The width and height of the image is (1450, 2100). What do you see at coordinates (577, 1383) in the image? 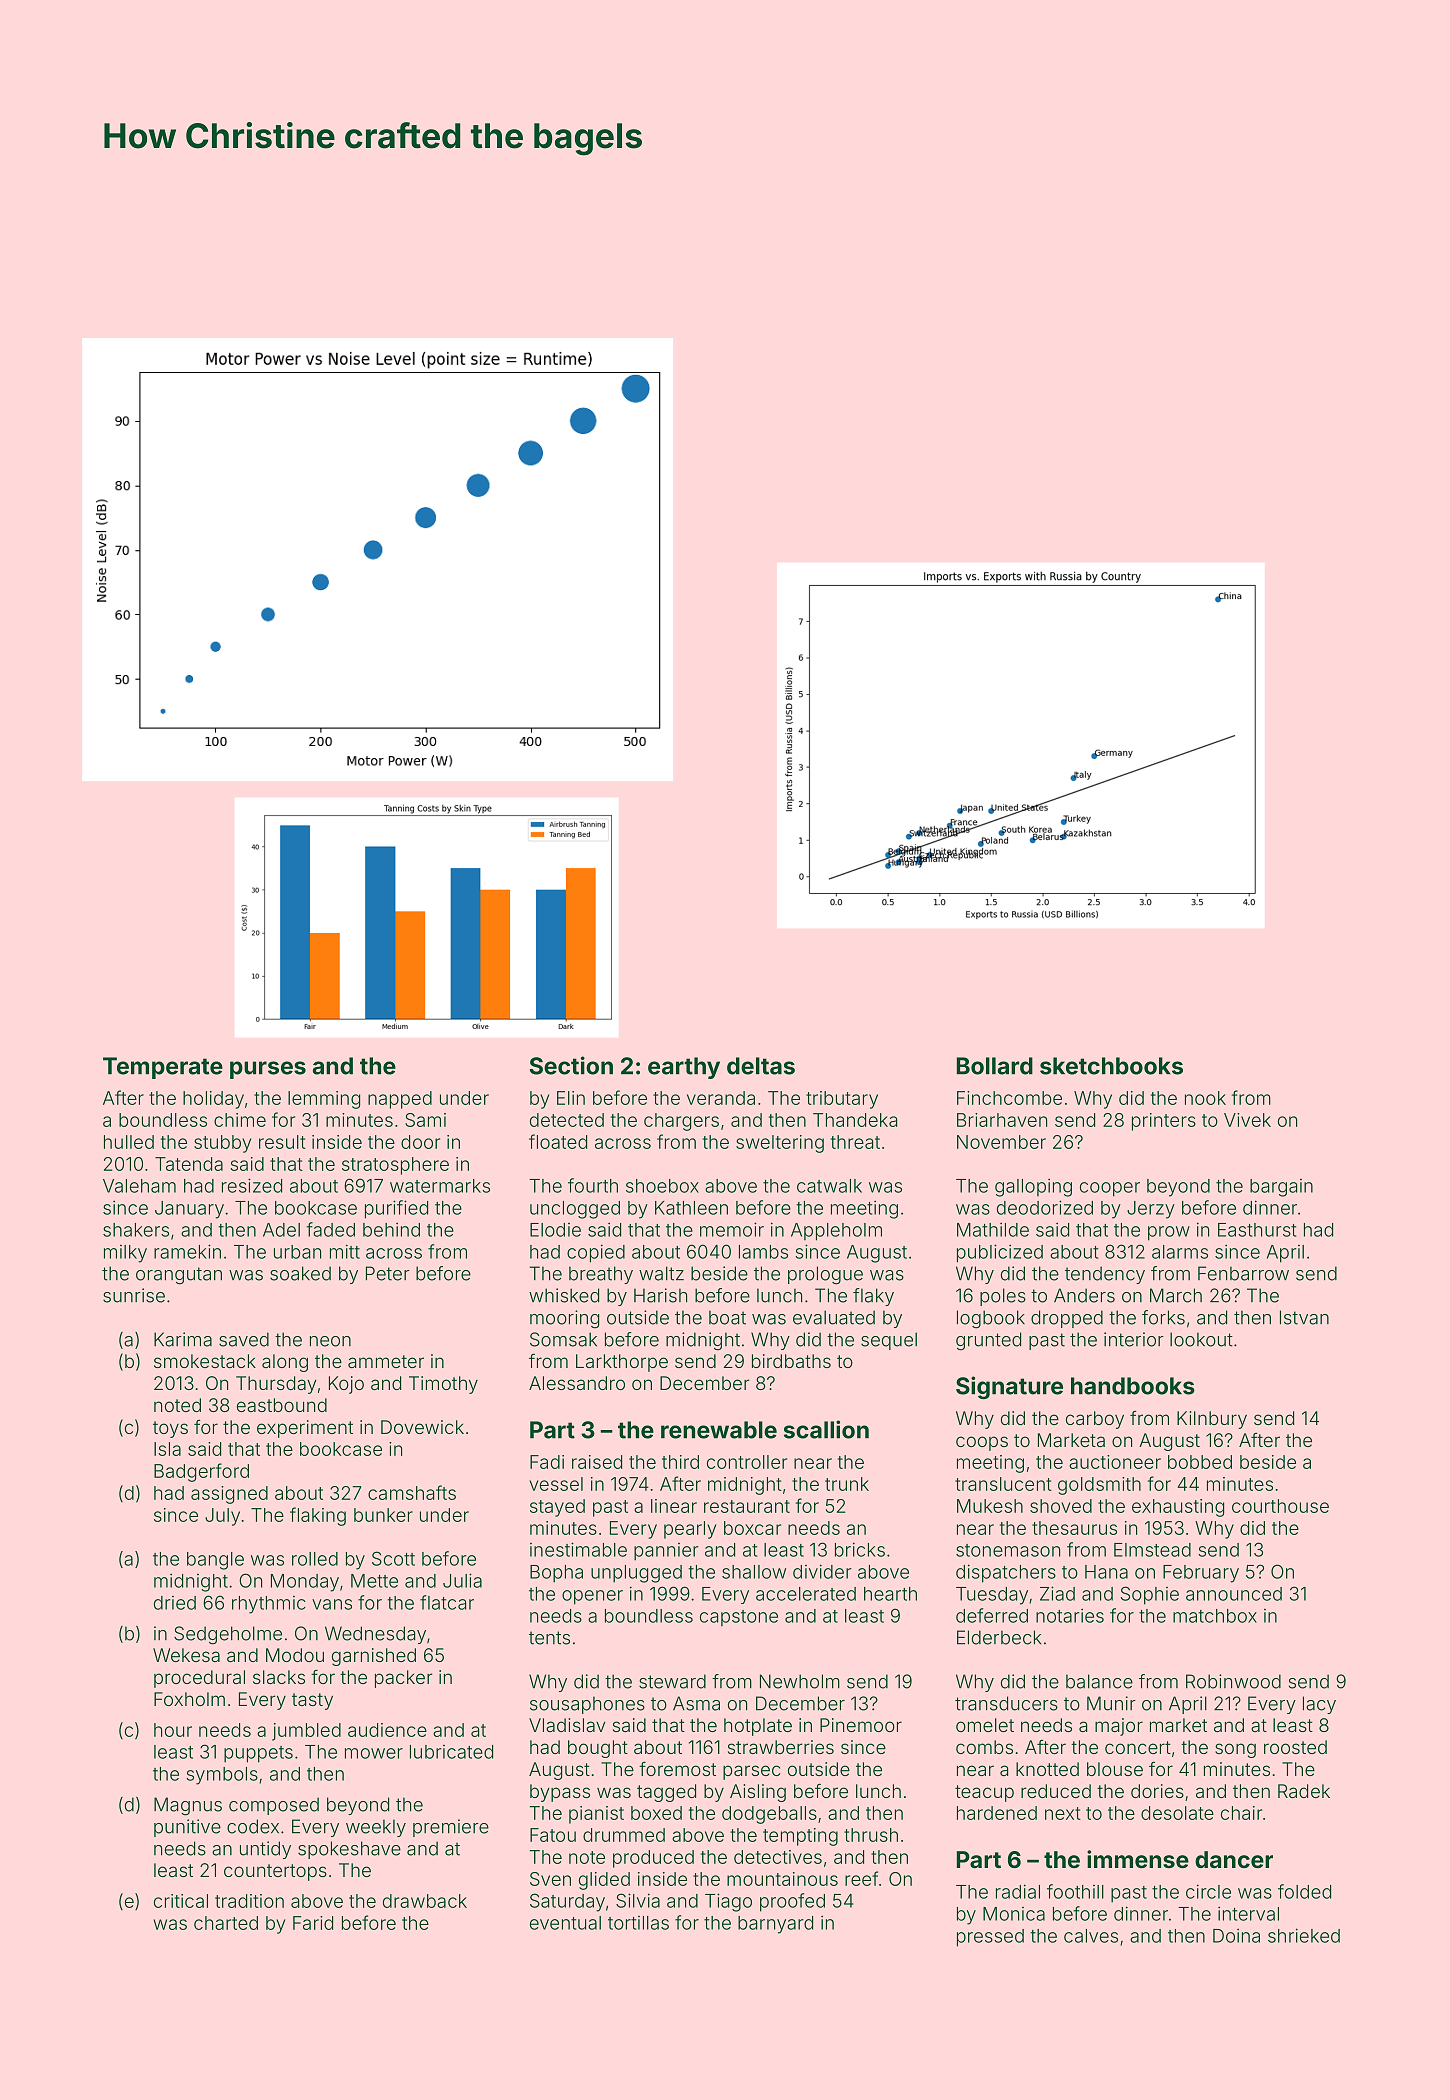
I see `Alessandro` at bounding box center [577, 1383].
